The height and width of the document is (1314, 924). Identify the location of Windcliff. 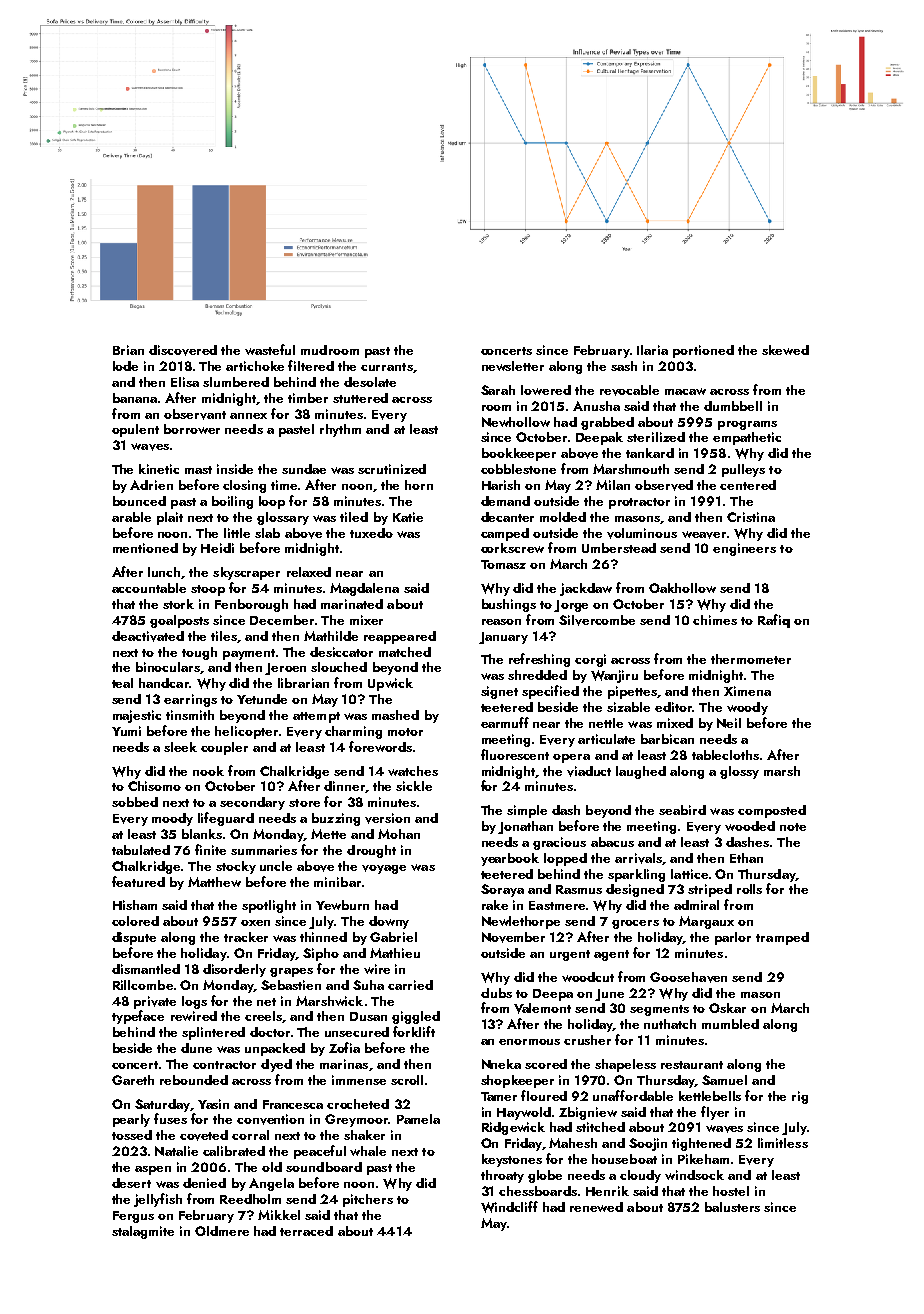
(509, 1207).
